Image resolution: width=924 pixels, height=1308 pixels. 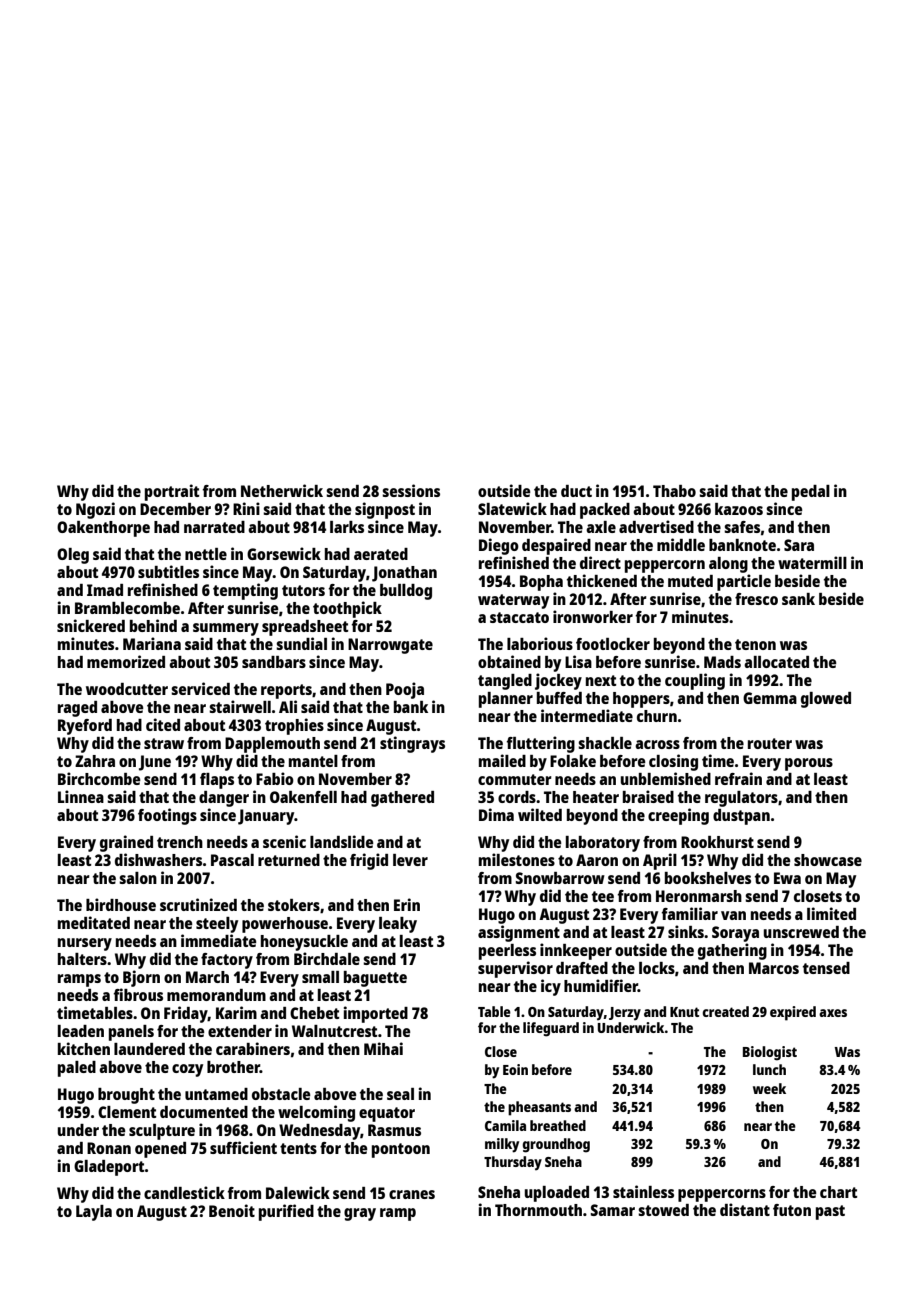 I want to click on footlocker, so click(x=613, y=644).
